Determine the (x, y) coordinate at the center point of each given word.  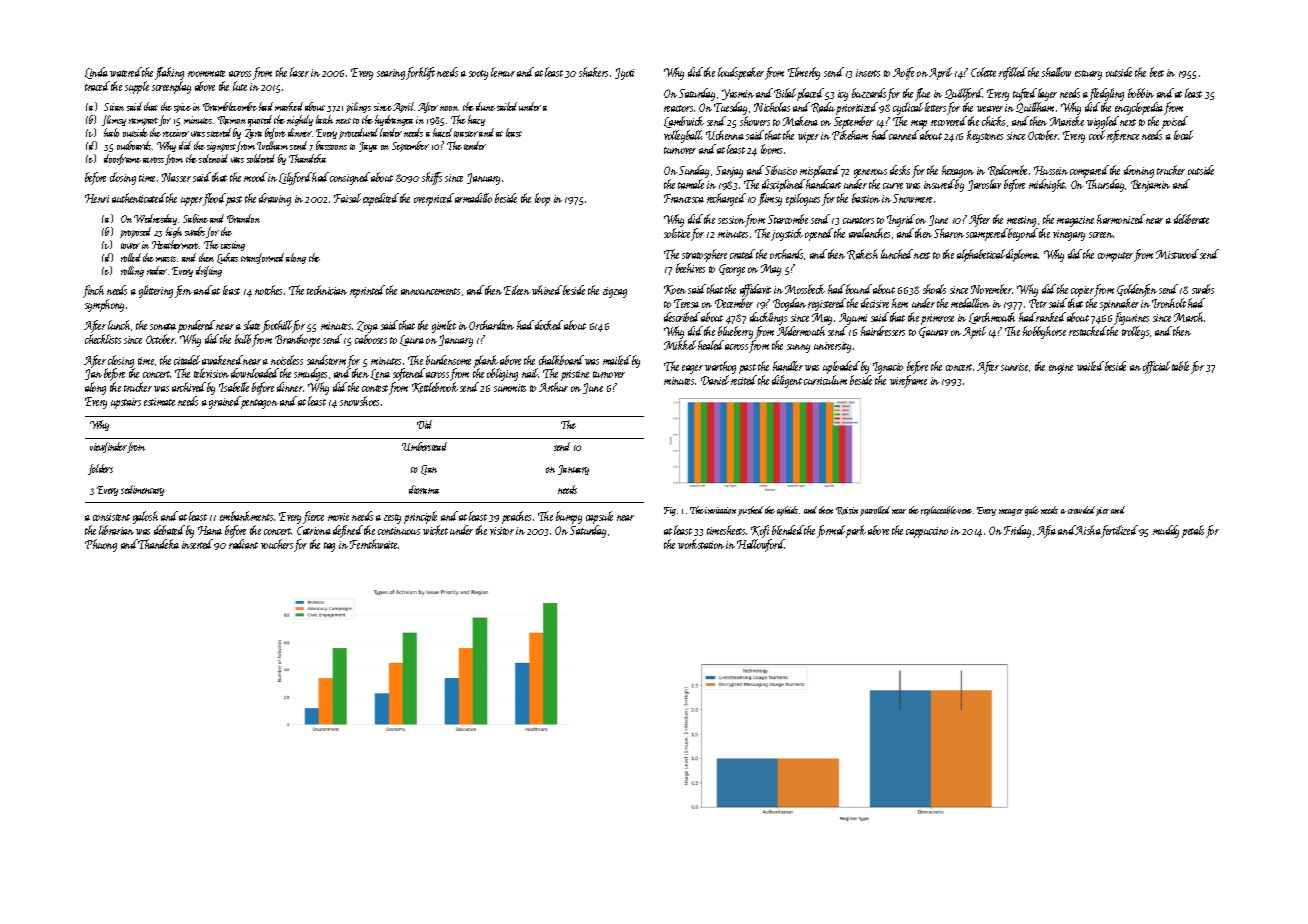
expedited (381, 199)
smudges (310, 374)
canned (904, 135)
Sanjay (729, 172)
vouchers (277, 544)
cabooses (371, 339)
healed (711, 345)
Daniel (715, 380)
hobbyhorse (1044, 332)
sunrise (1015, 367)
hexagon (958, 171)
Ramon (232, 120)
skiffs (432, 178)
